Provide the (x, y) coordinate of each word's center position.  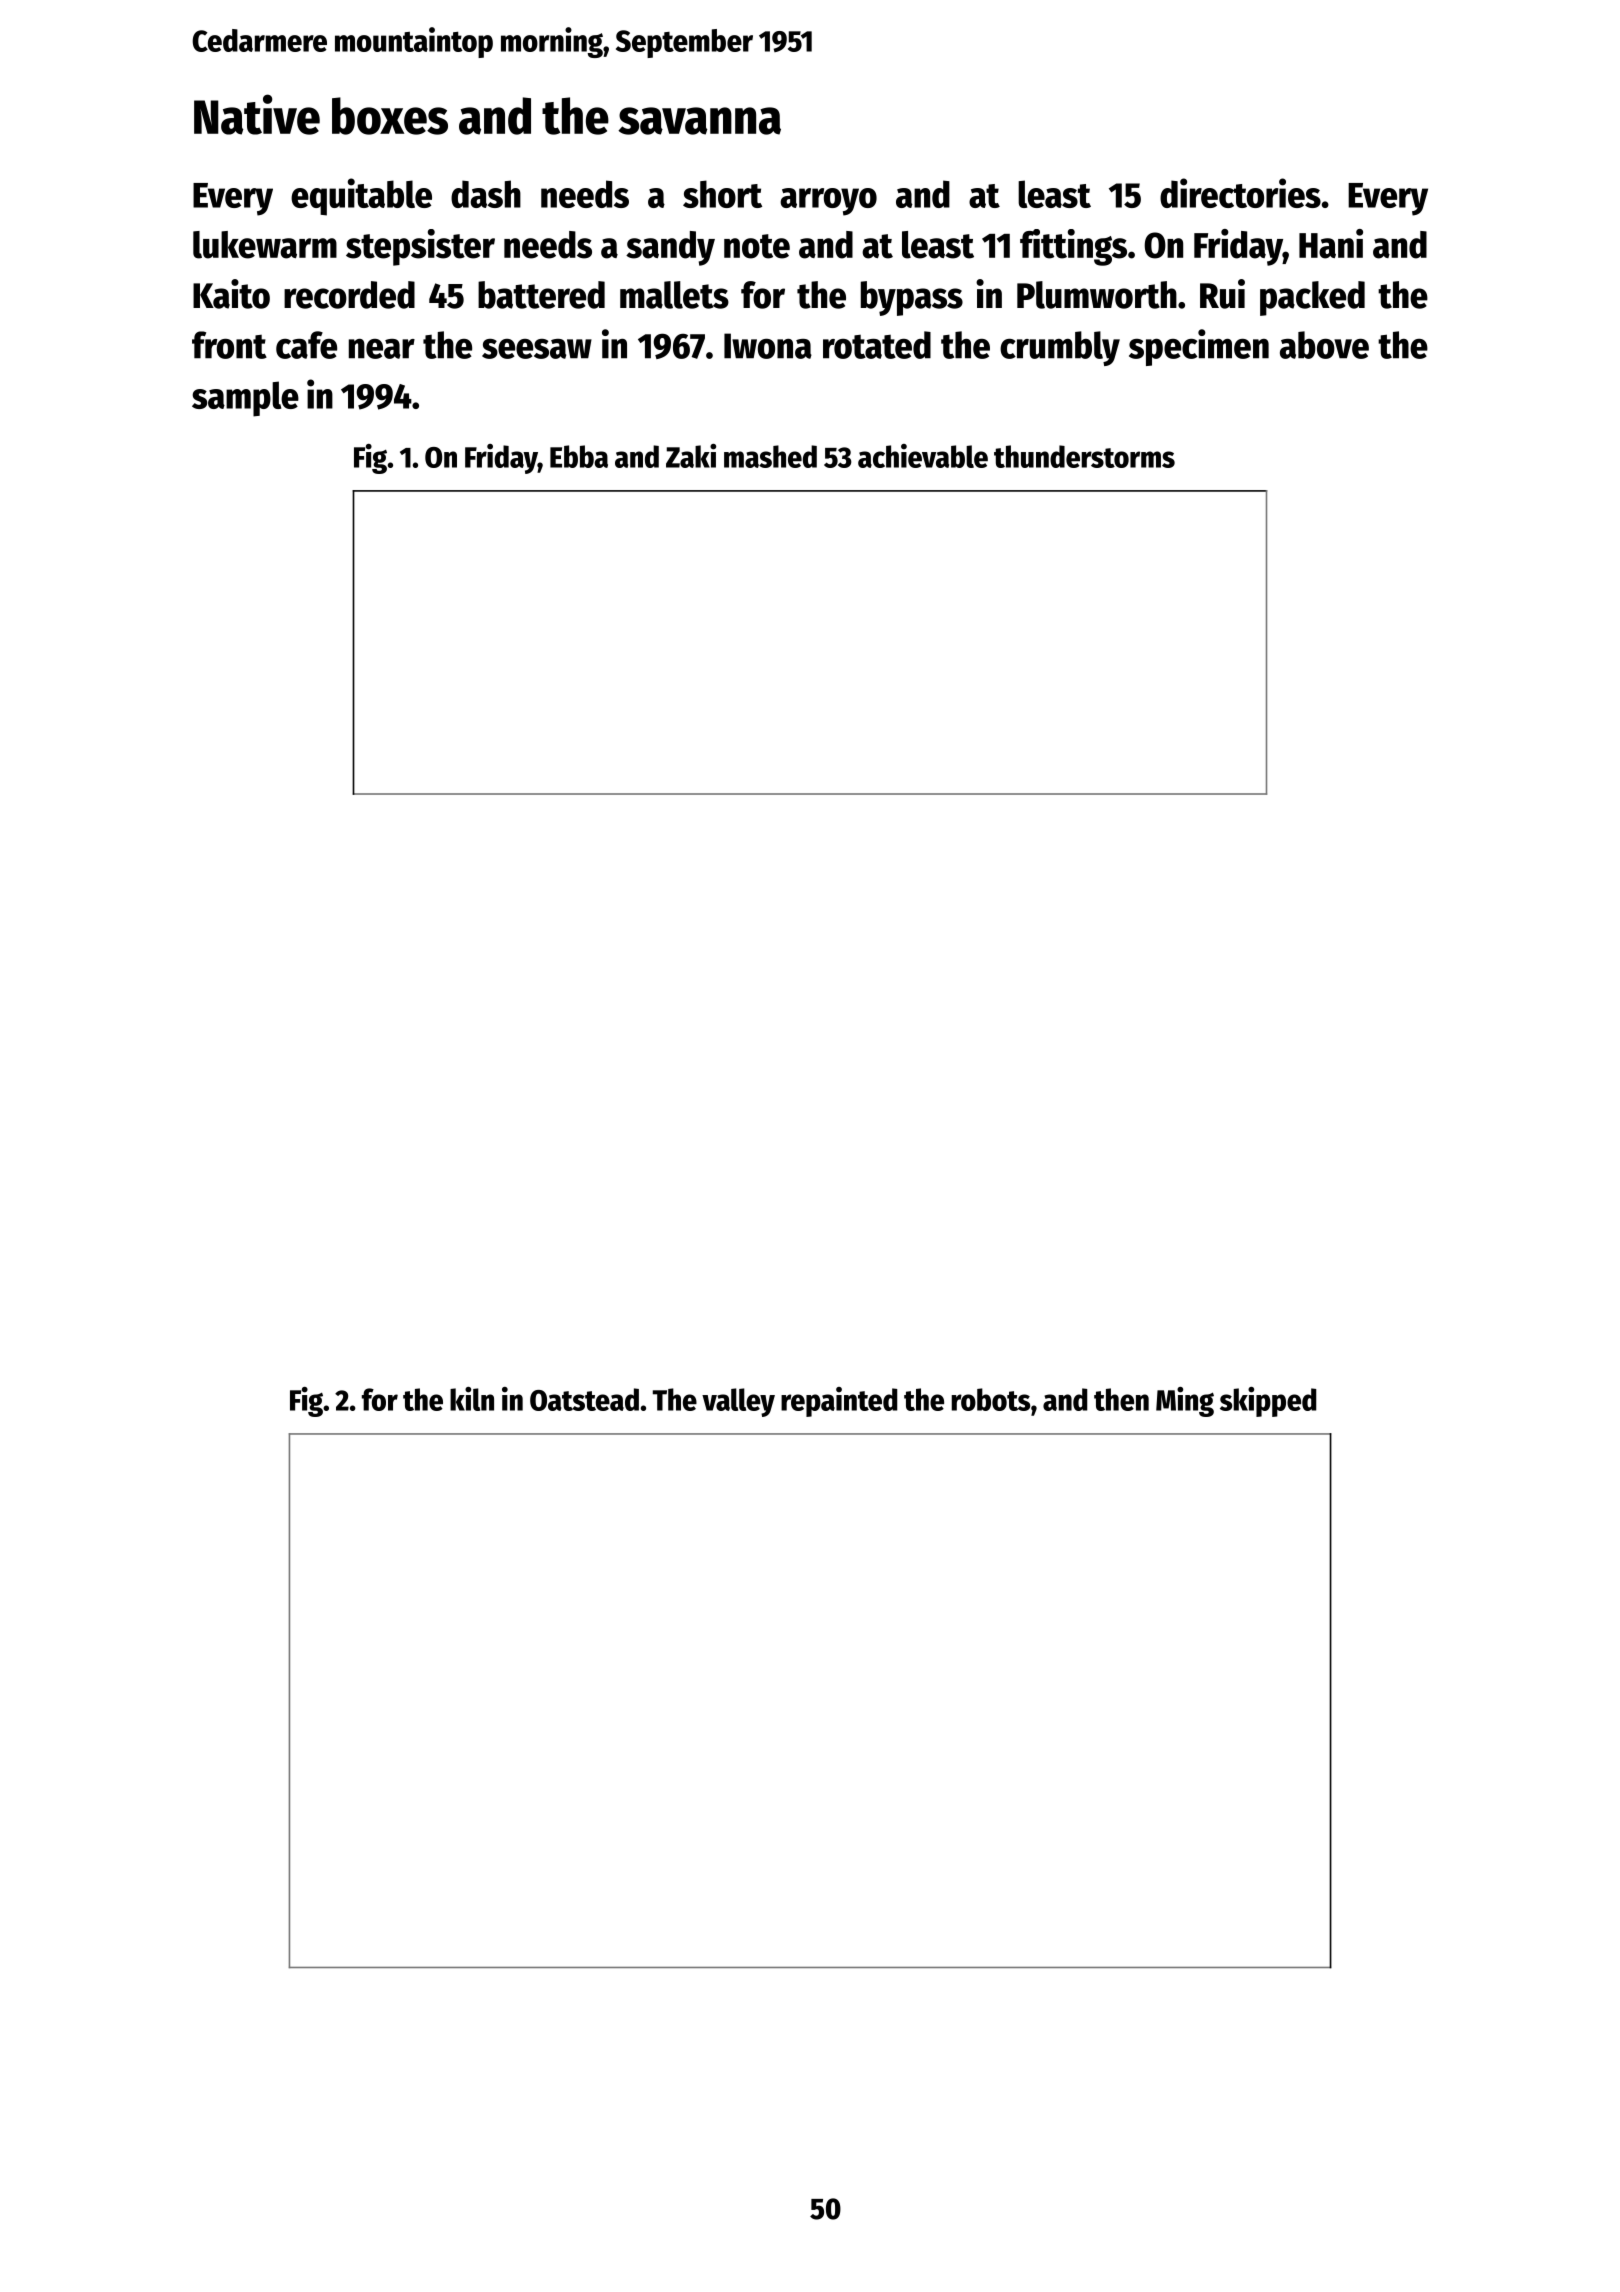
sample (245, 399)
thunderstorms (1084, 456)
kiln (472, 1399)
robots (990, 1399)
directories (1240, 193)
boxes (390, 116)
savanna (699, 121)
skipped (1268, 1402)
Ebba (579, 456)
